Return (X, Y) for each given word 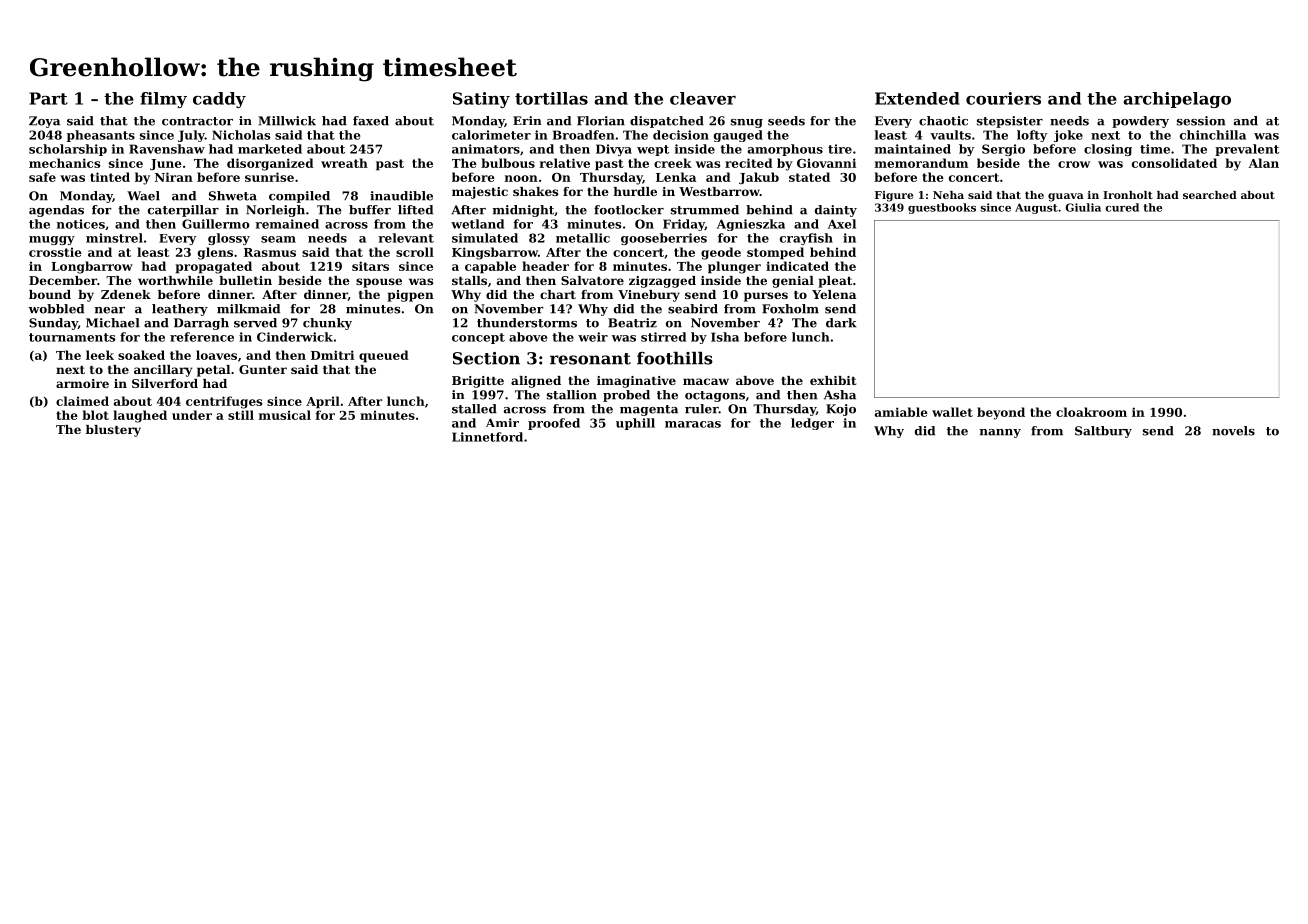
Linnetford (487, 437)
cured (1122, 207)
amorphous (785, 150)
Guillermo (216, 224)
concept (478, 338)
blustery (113, 431)
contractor (197, 121)
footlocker (629, 210)
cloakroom (1091, 412)
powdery (1140, 122)
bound (50, 294)
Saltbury (1103, 432)
